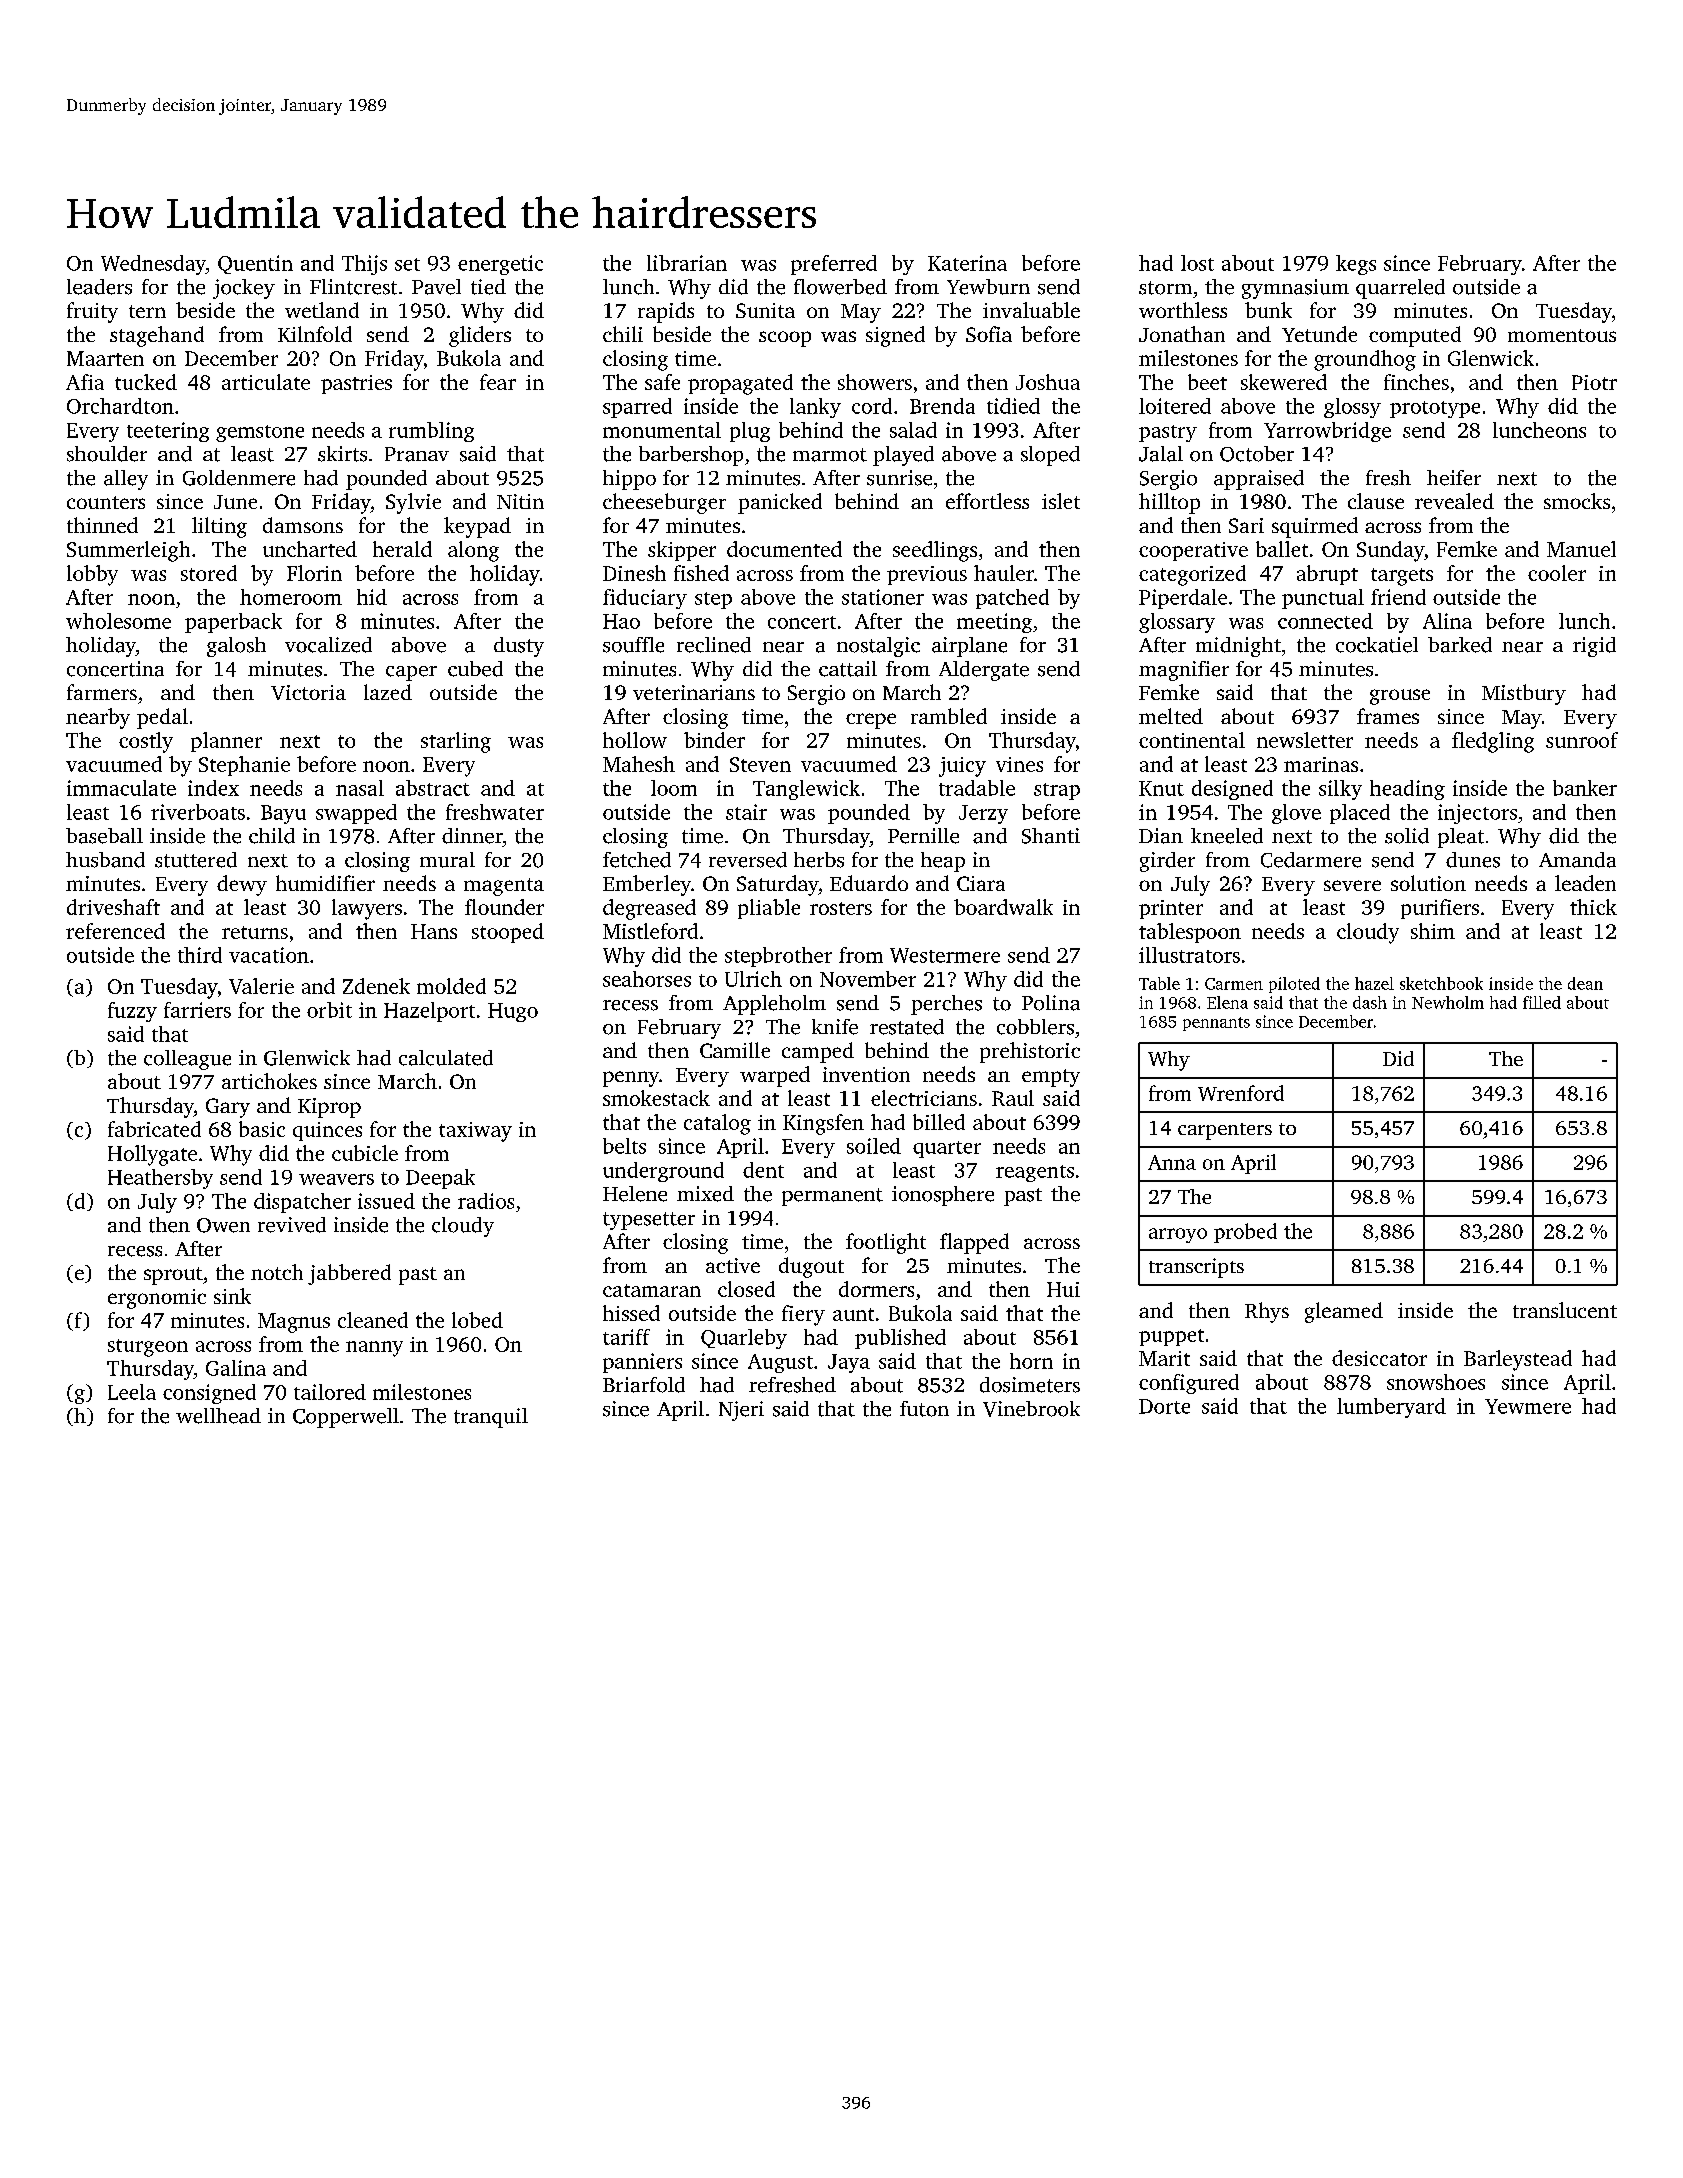 The width and height of the screenshot is (1683, 2178). I want to click on Camille, so click(735, 1050).
